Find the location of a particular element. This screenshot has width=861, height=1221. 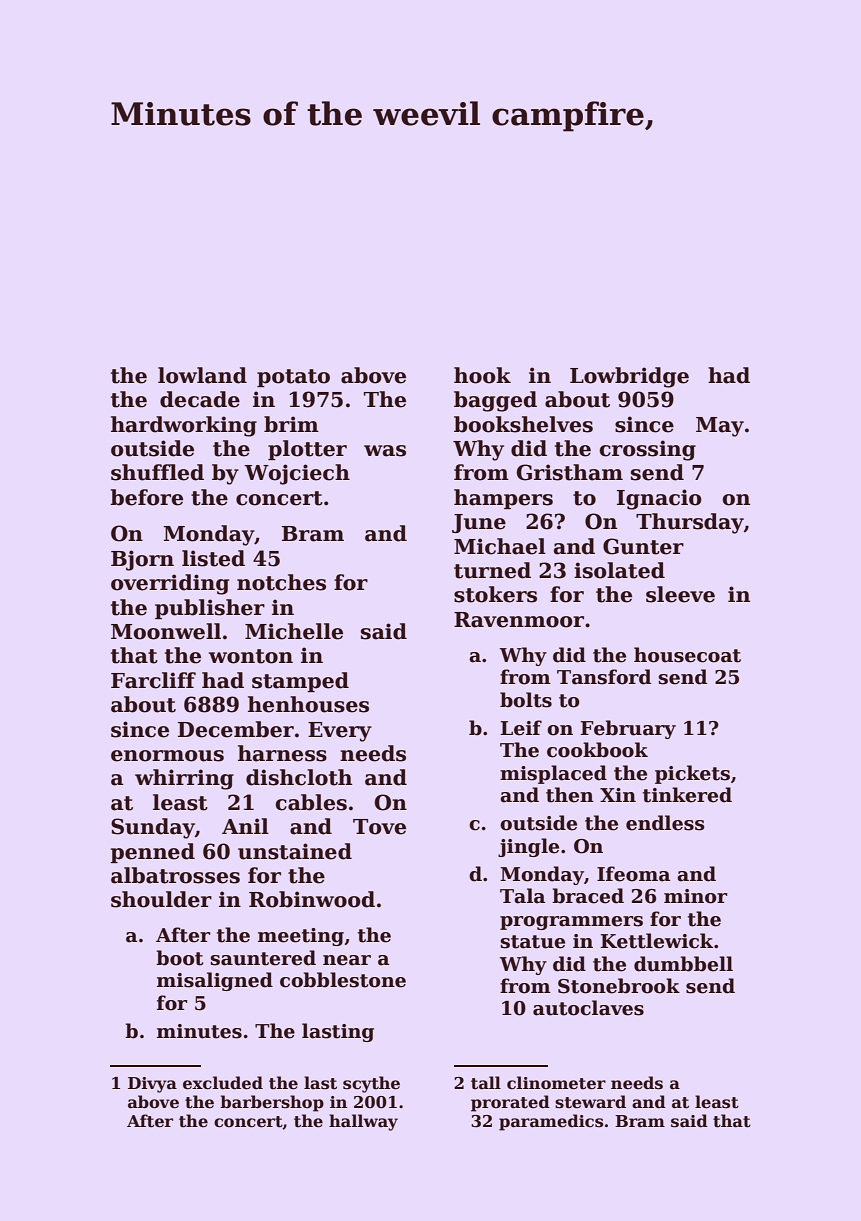

penned is located at coordinates (152, 853).
